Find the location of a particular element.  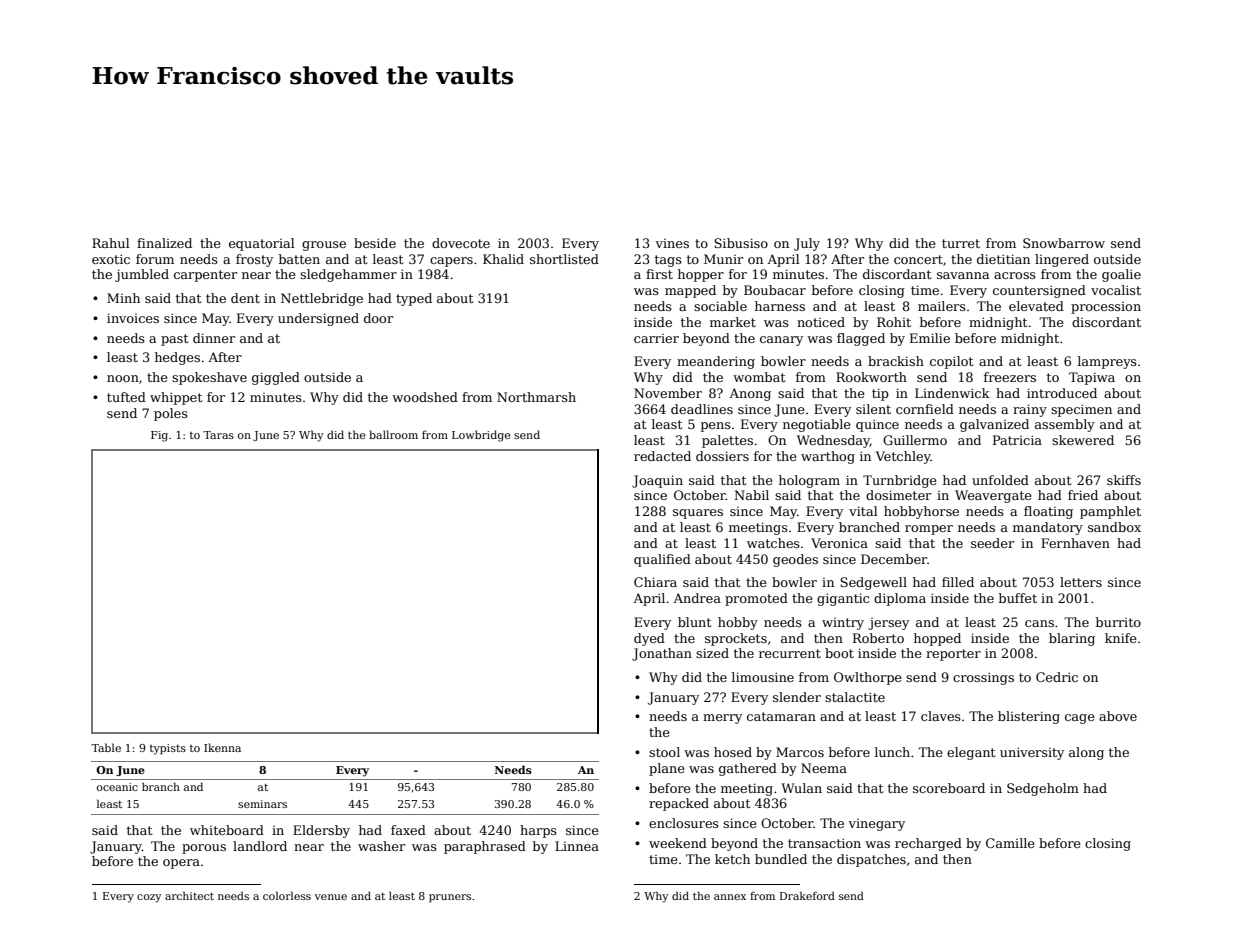

Taras is located at coordinates (218, 435).
